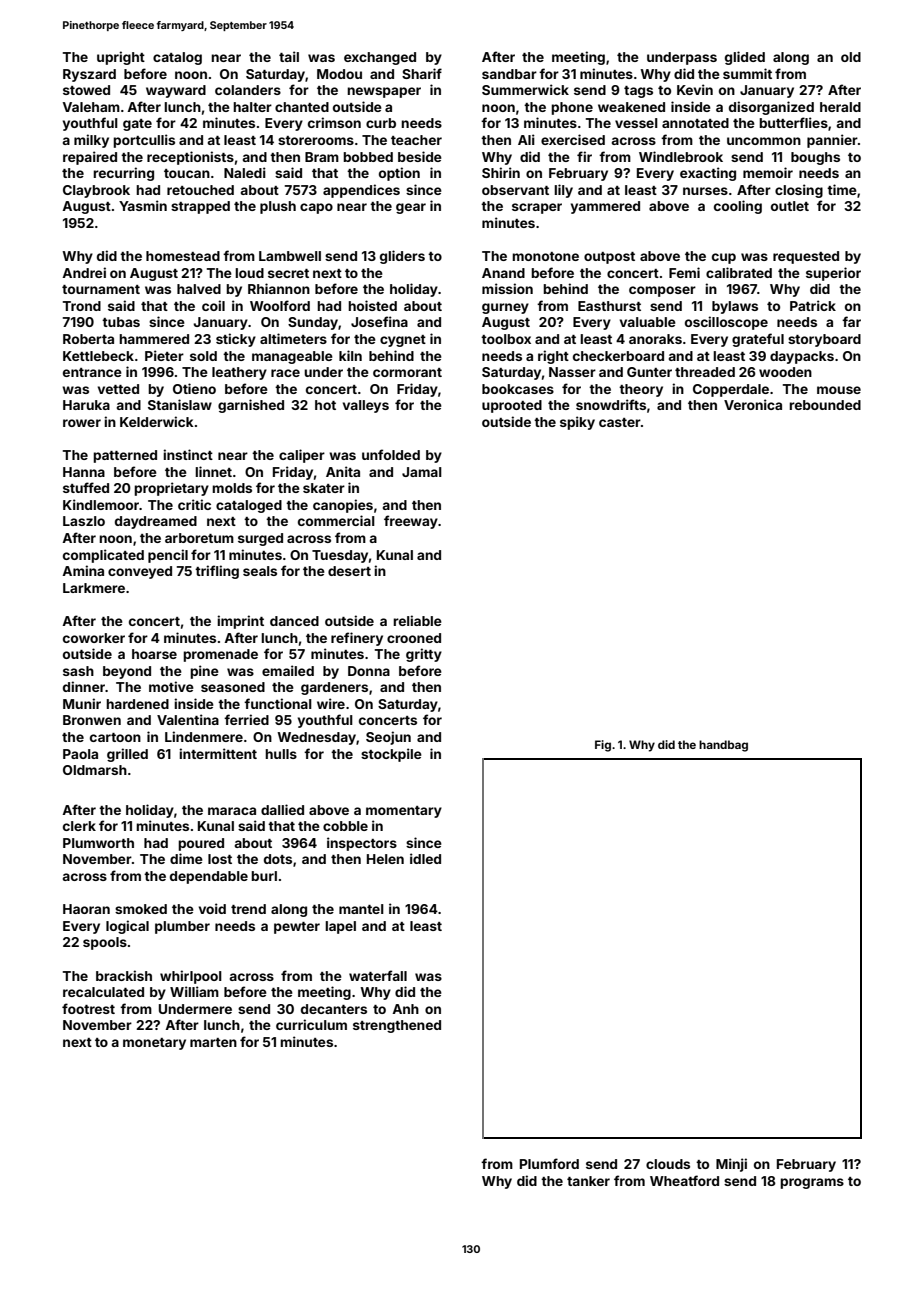 The width and height of the screenshot is (924, 1308). What do you see at coordinates (745, 58) in the screenshot?
I see `glided` at bounding box center [745, 58].
